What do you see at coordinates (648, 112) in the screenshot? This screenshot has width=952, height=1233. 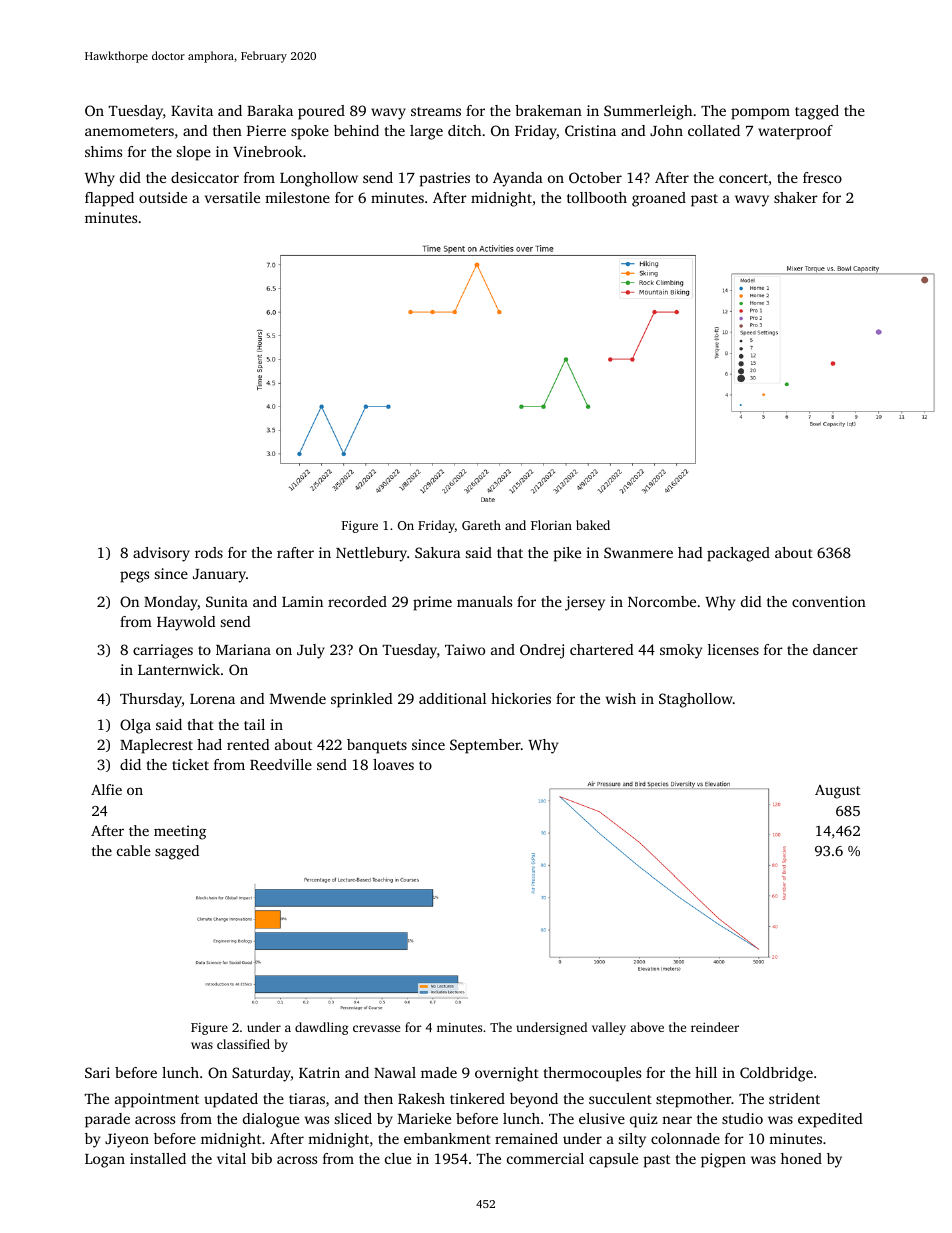 I see `Summerleigh` at bounding box center [648, 112].
